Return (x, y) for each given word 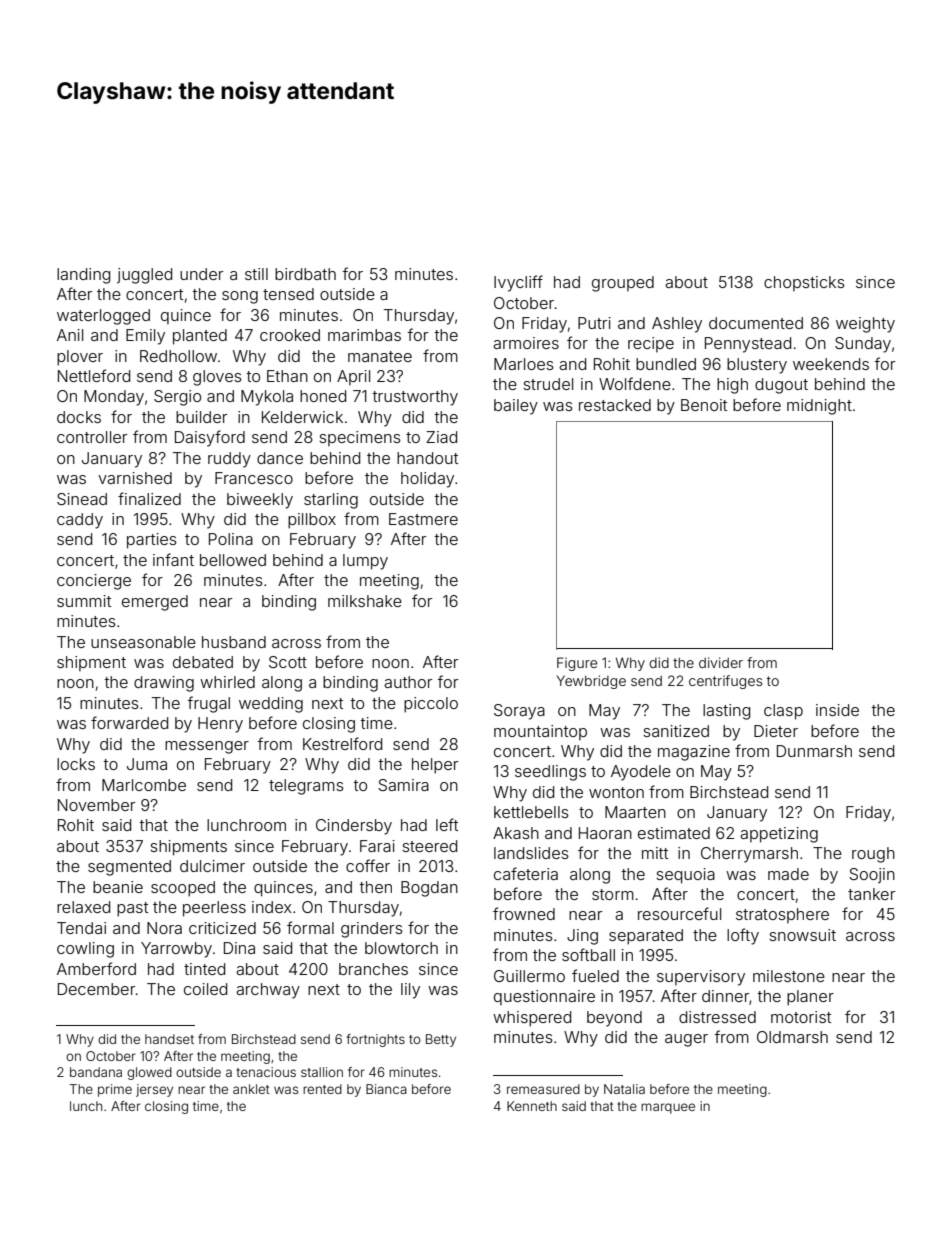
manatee (380, 356)
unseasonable (143, 642)
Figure (577, 664)
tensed (288, 294)
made (788, 874)
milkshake (365, 601)
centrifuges (726, 682)
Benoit (704, 405)
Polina (231, 539)
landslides (531, 853)
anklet (251, 1089)
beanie (118, 887)
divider (721, 662)
